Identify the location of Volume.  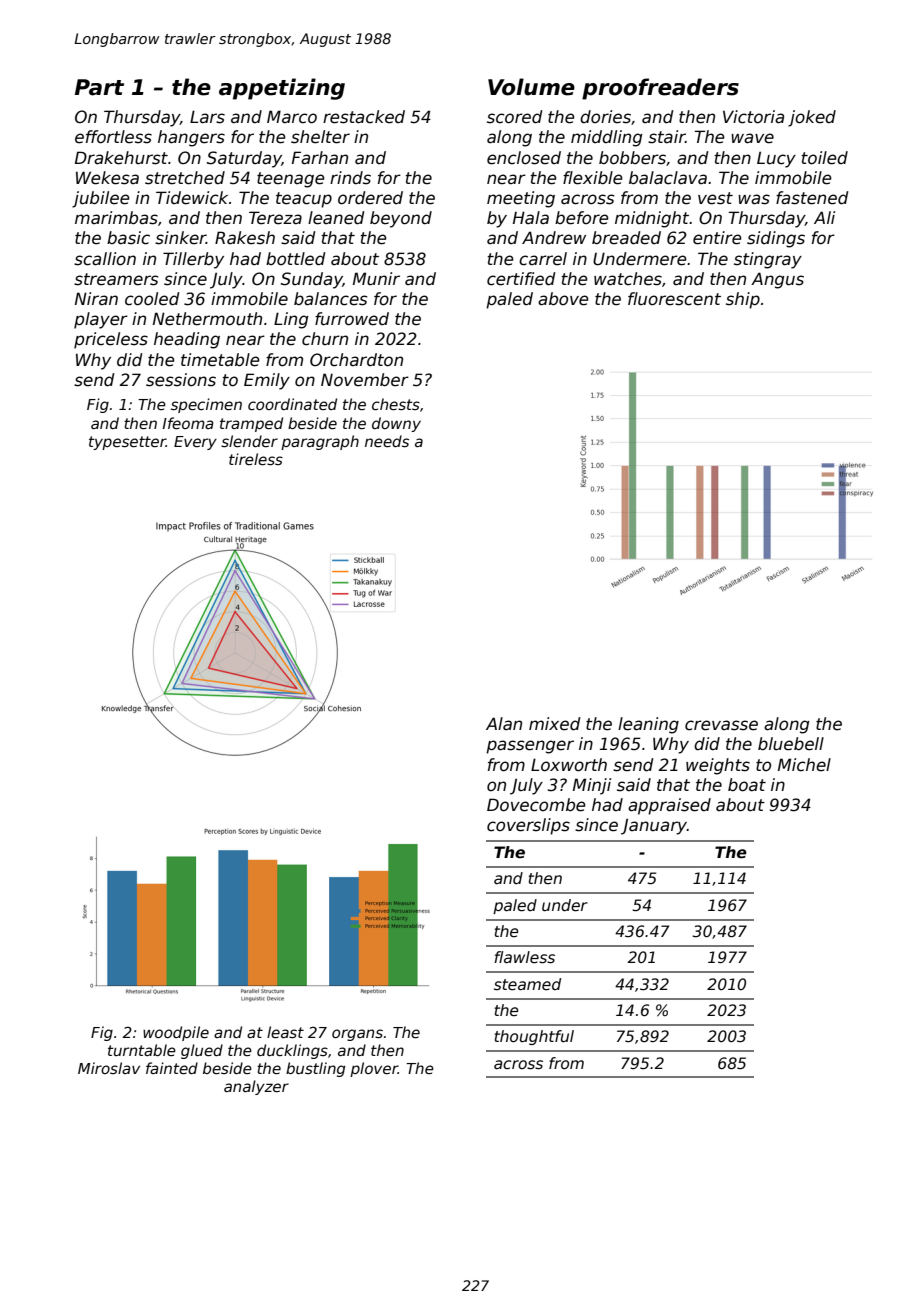
(531, 87).
